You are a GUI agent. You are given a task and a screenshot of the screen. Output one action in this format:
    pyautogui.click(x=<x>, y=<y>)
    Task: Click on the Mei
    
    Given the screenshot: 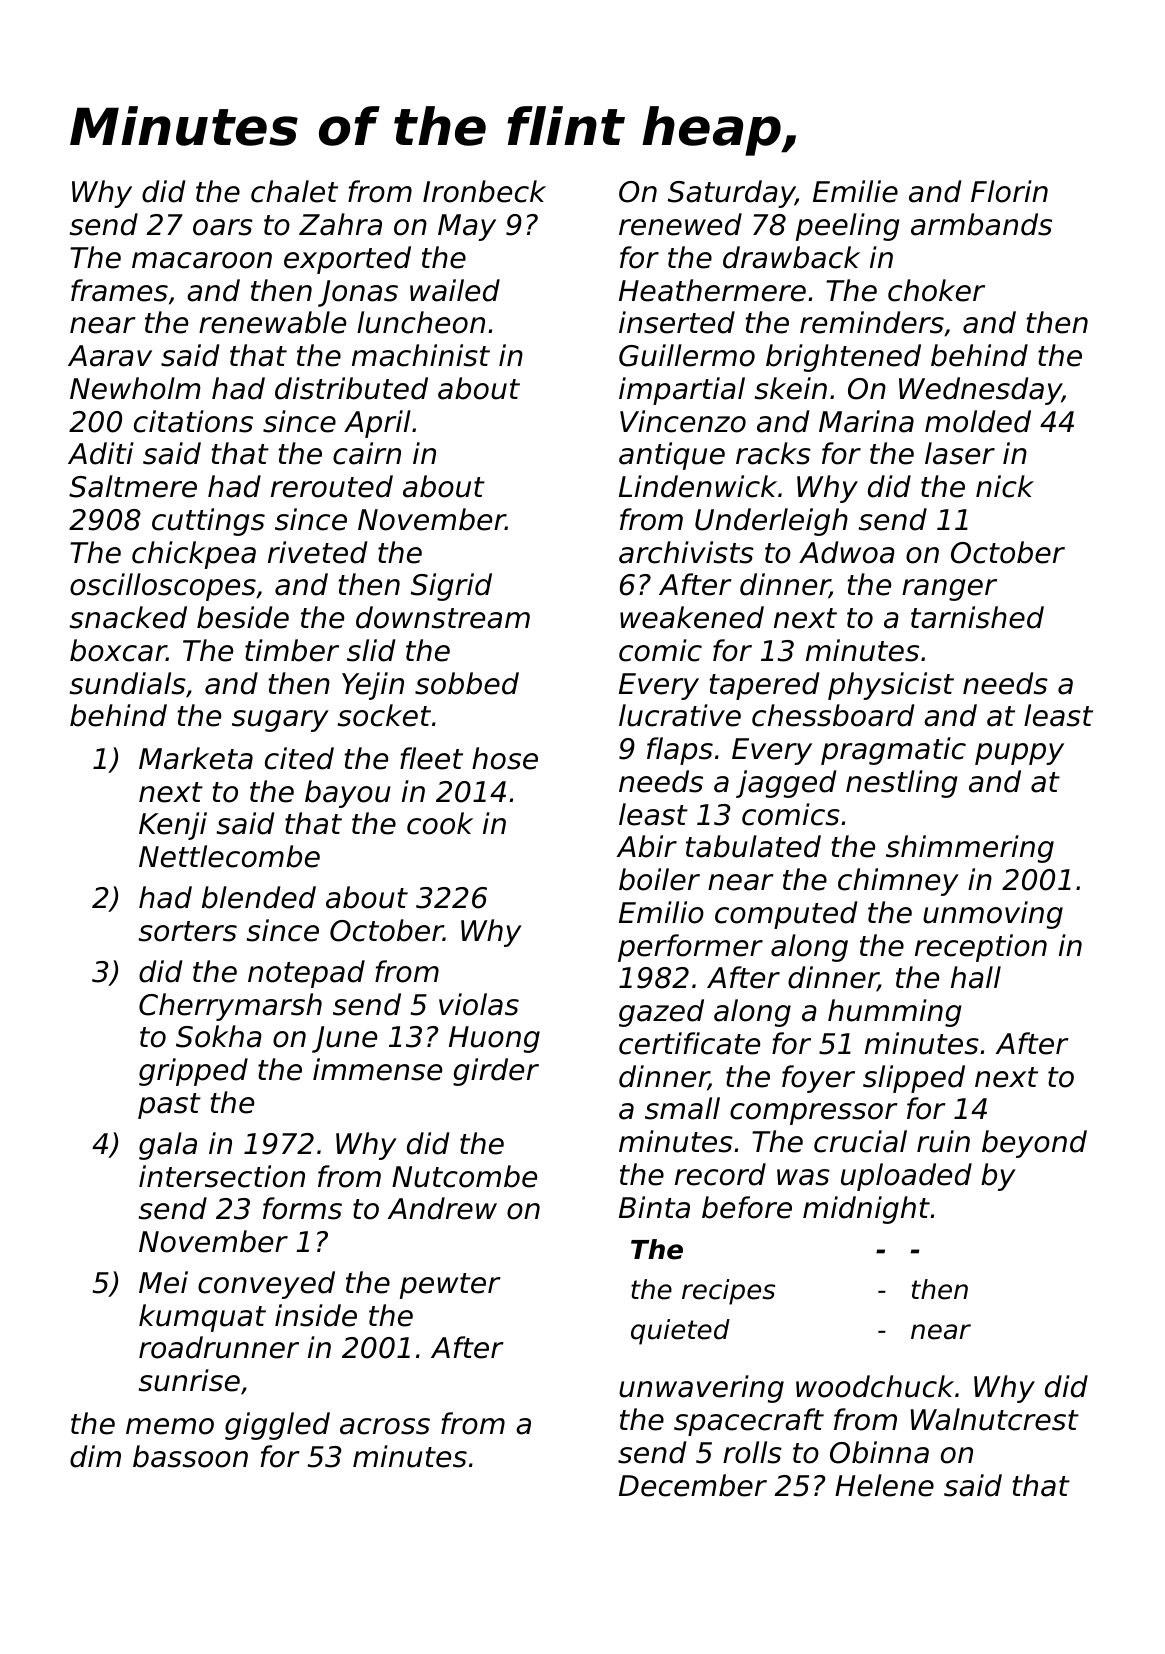 What is the action you would take?
    pyautogui.click(x=163, y=1282)
